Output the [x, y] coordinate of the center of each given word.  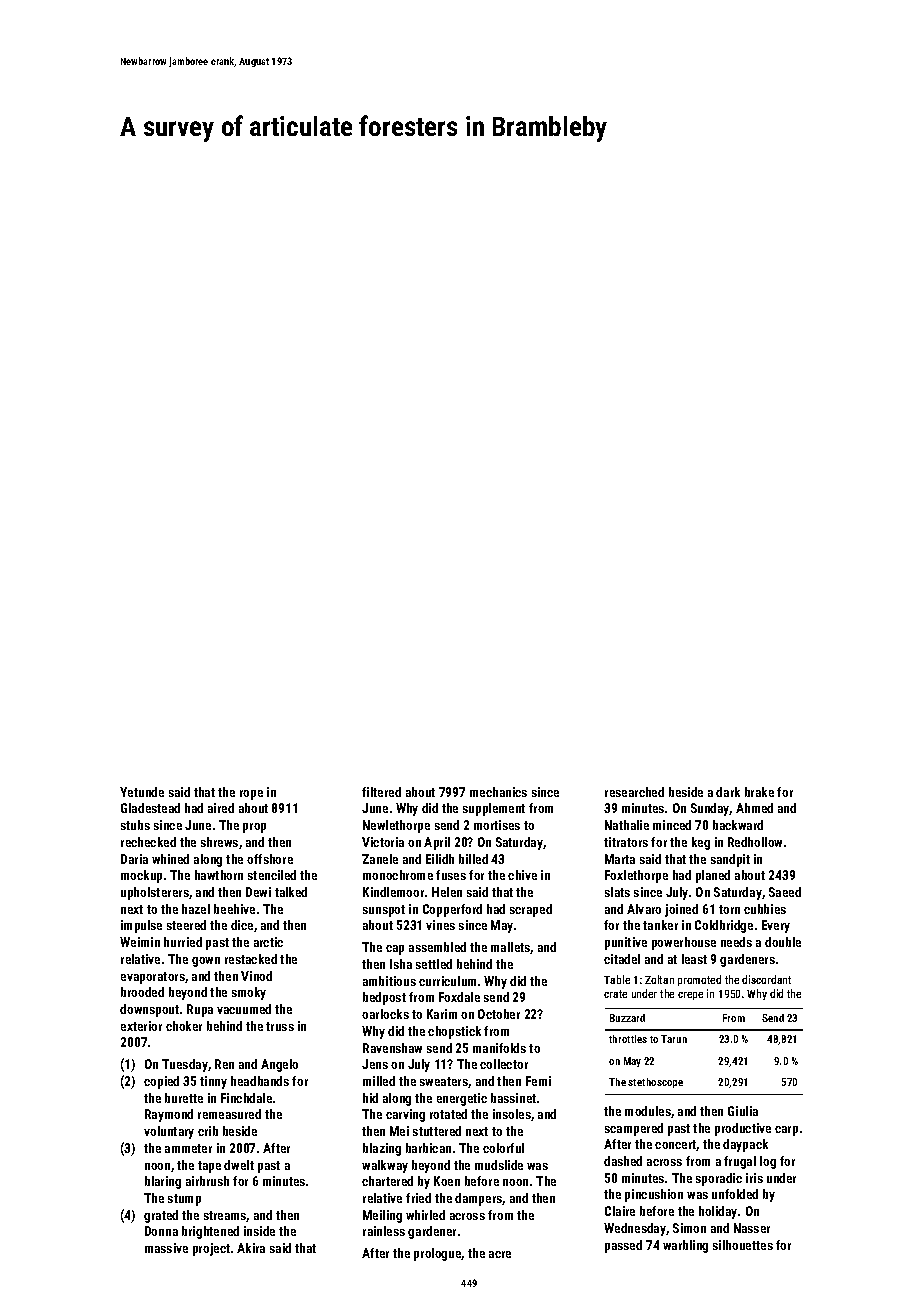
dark [728, 792]
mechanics [498, 792]
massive [166, 1248]
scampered [634, 1129]
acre [500, 1254]
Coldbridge [724, 926]
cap [395, 950]
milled [379, 1081]
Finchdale [246, 1098]
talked [291, 892]
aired [221, 808]
